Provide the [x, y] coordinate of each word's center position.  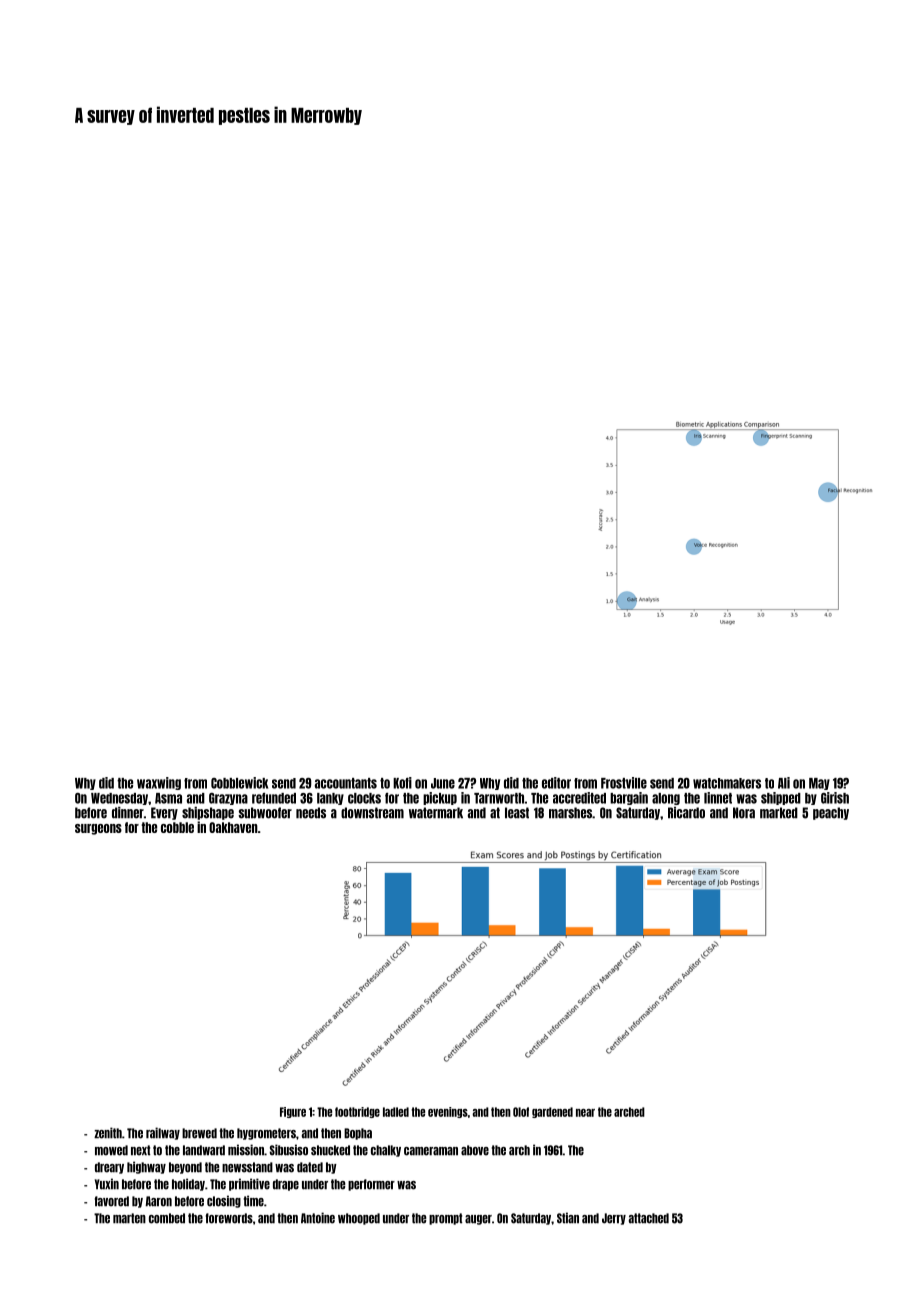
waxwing [159, 783]
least [517, 813]
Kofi [402, 783]
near [585, 1113]
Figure [293, 1112]
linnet [718, 798]
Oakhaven [233, 827]
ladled [396, 1112]
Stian [568, 1218]
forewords [229, 1218]
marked [779, 813]
